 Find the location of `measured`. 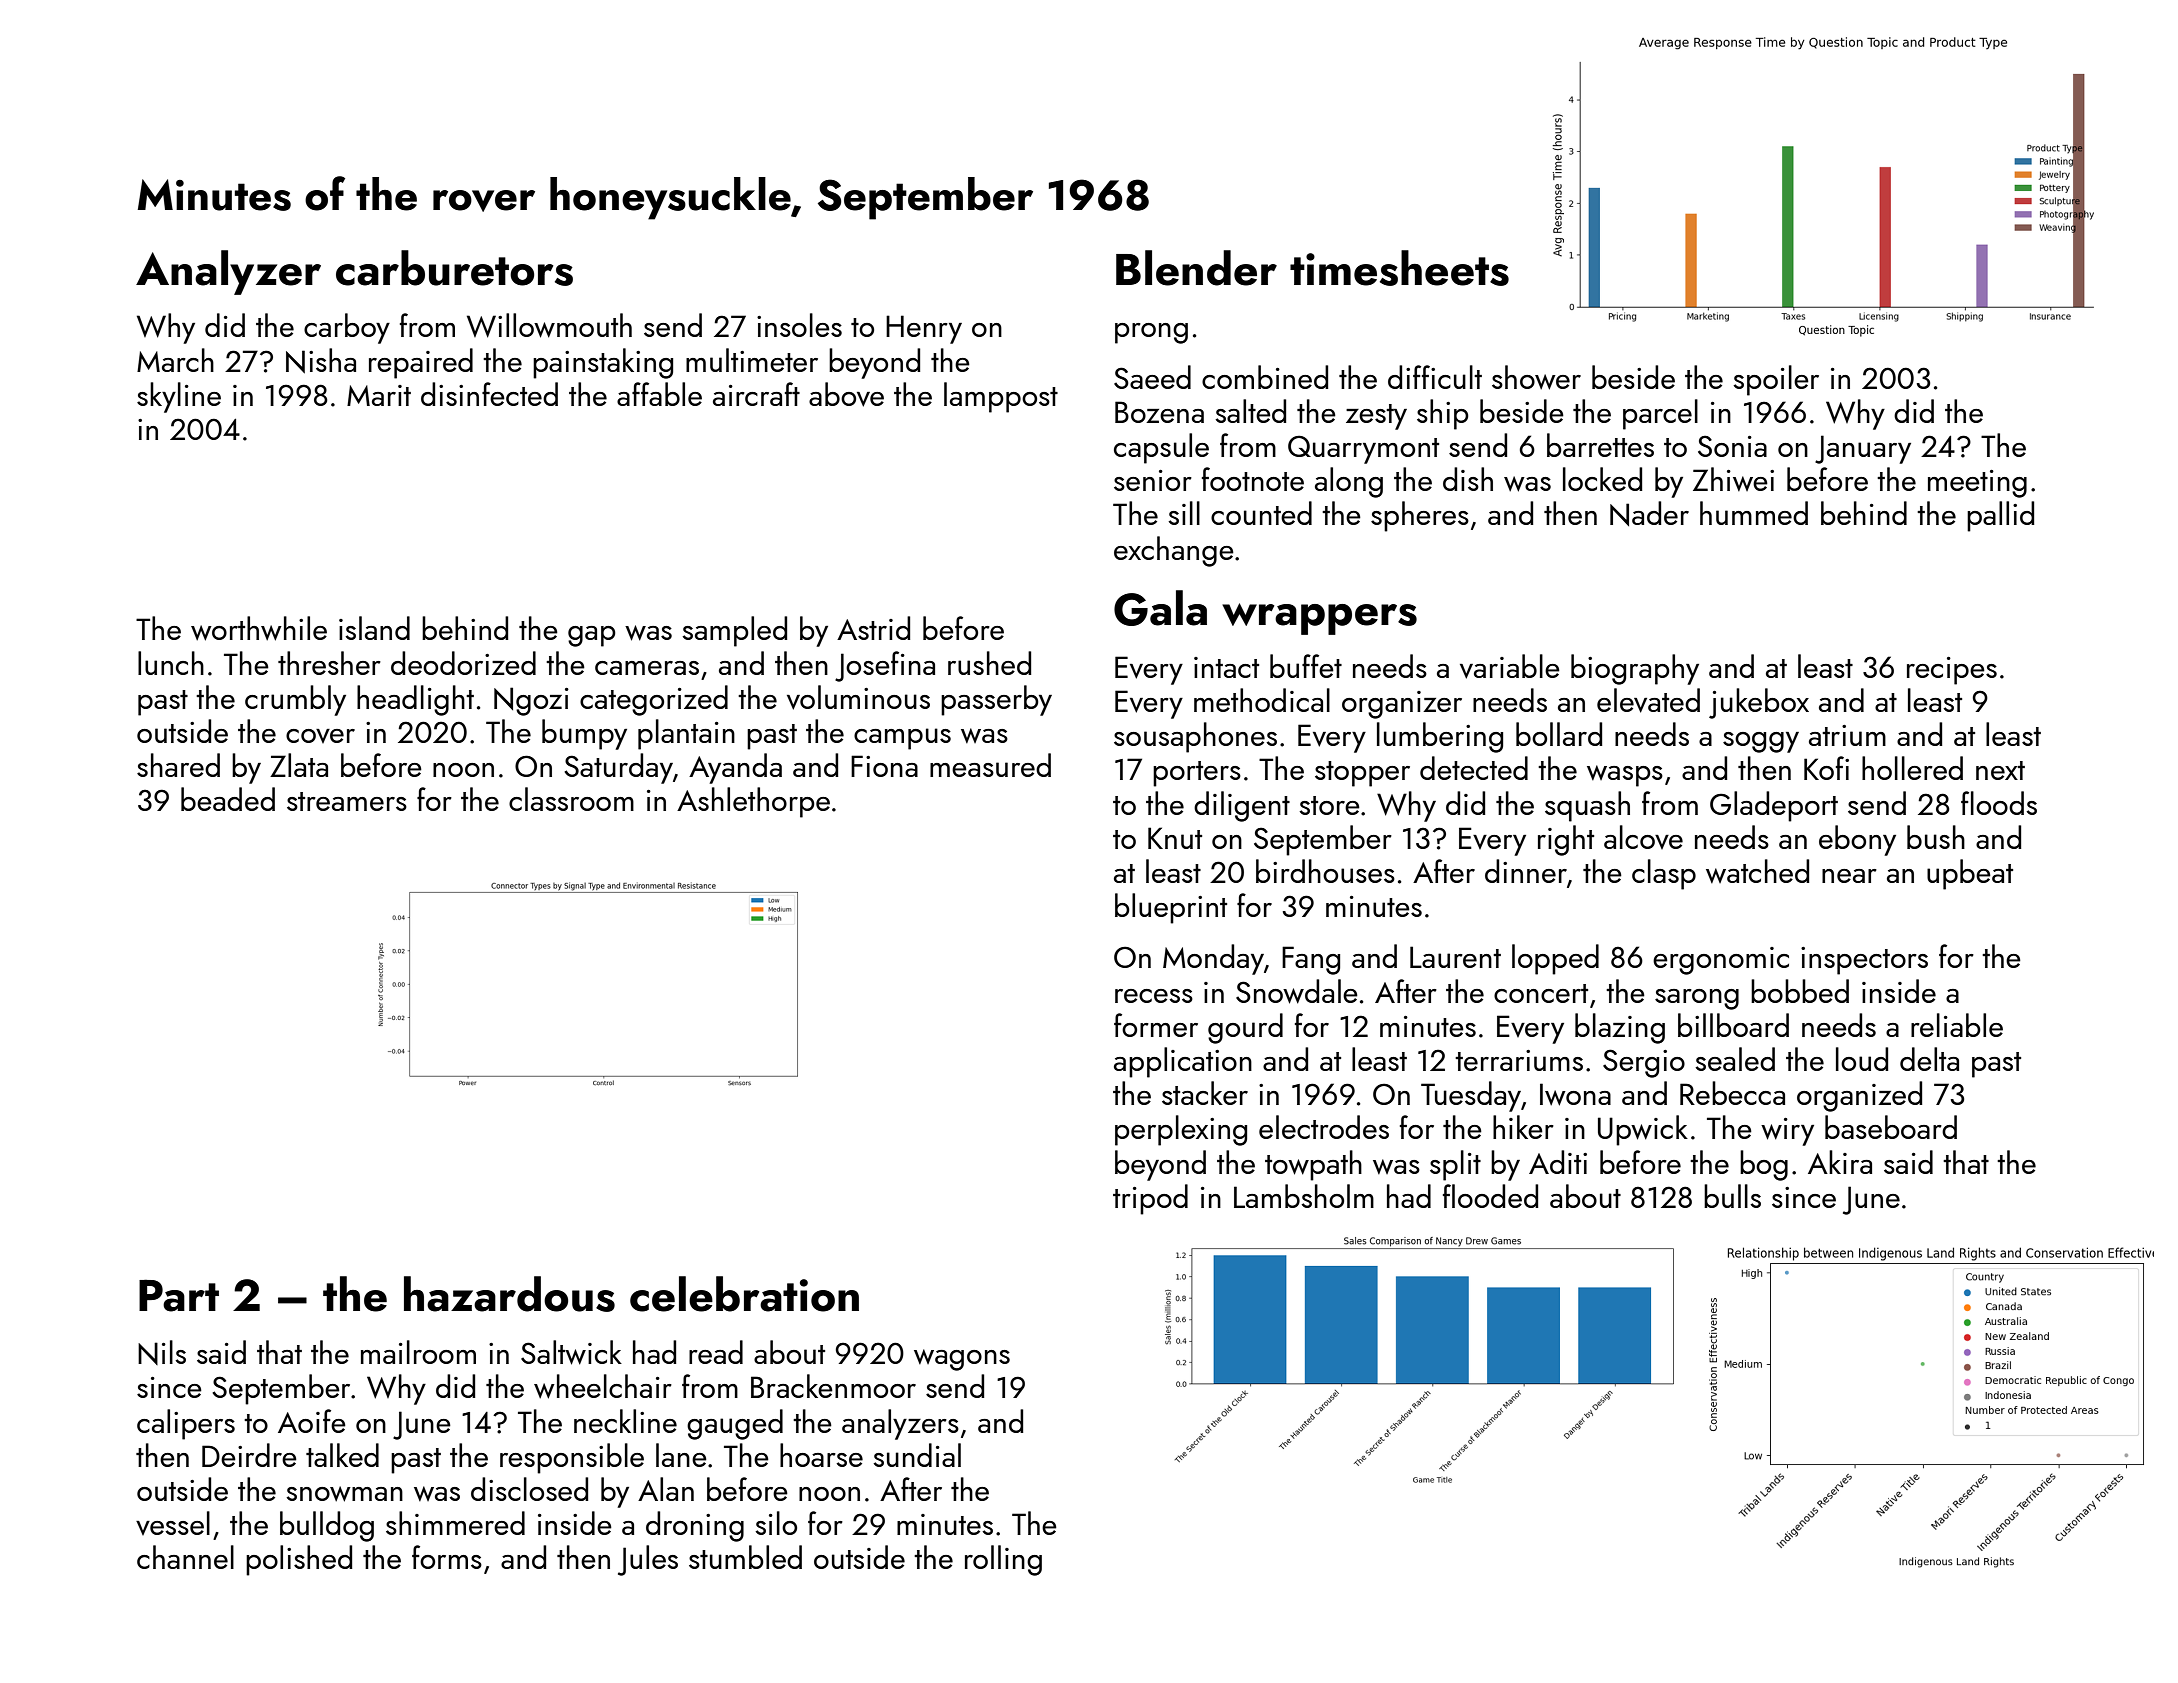

measured is located at coordinates (990, 765).
